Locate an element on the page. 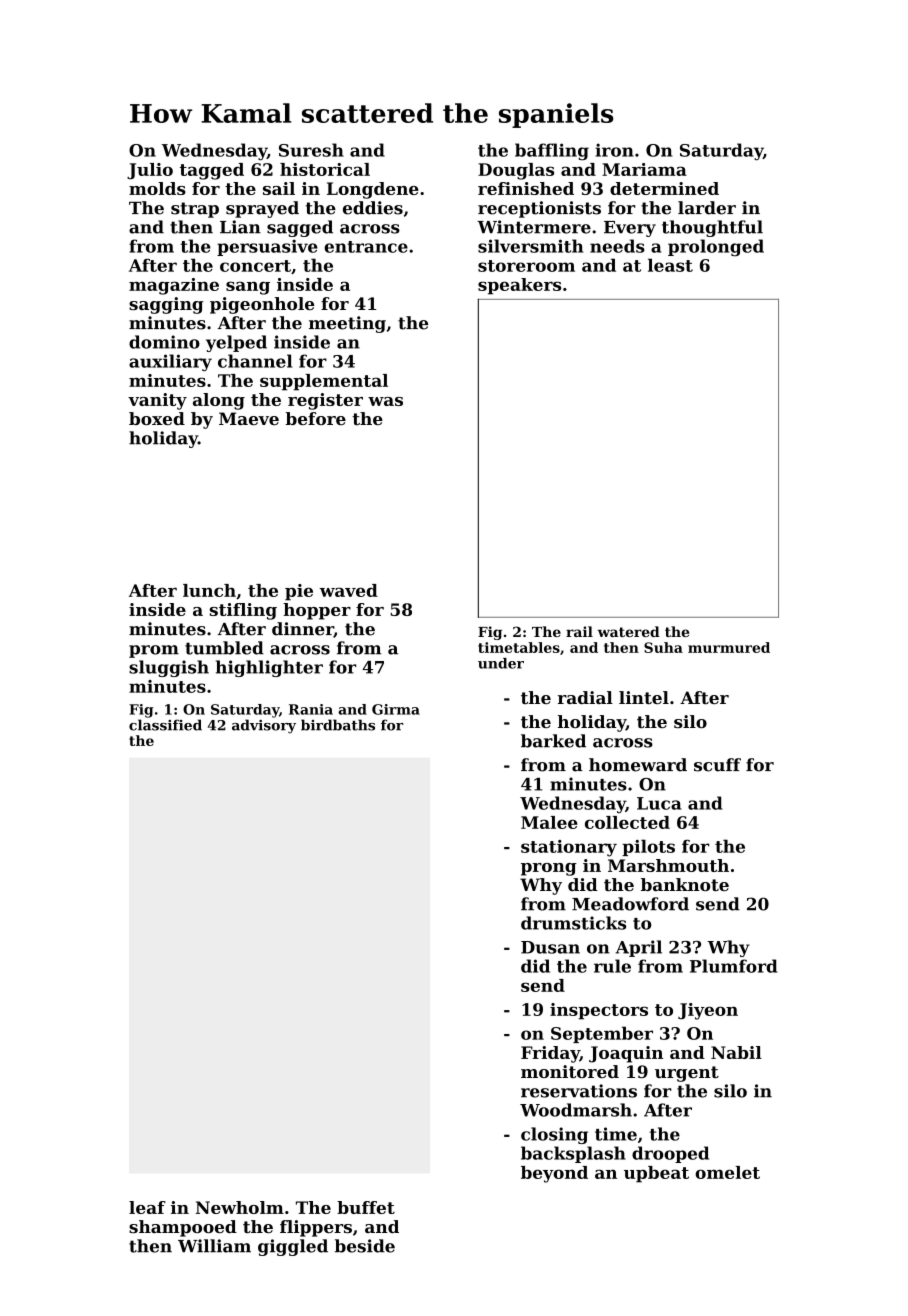 Image resolution: width=908 pixels, height=1316 pixels. Dusan is located at coordinates (550, 947).
